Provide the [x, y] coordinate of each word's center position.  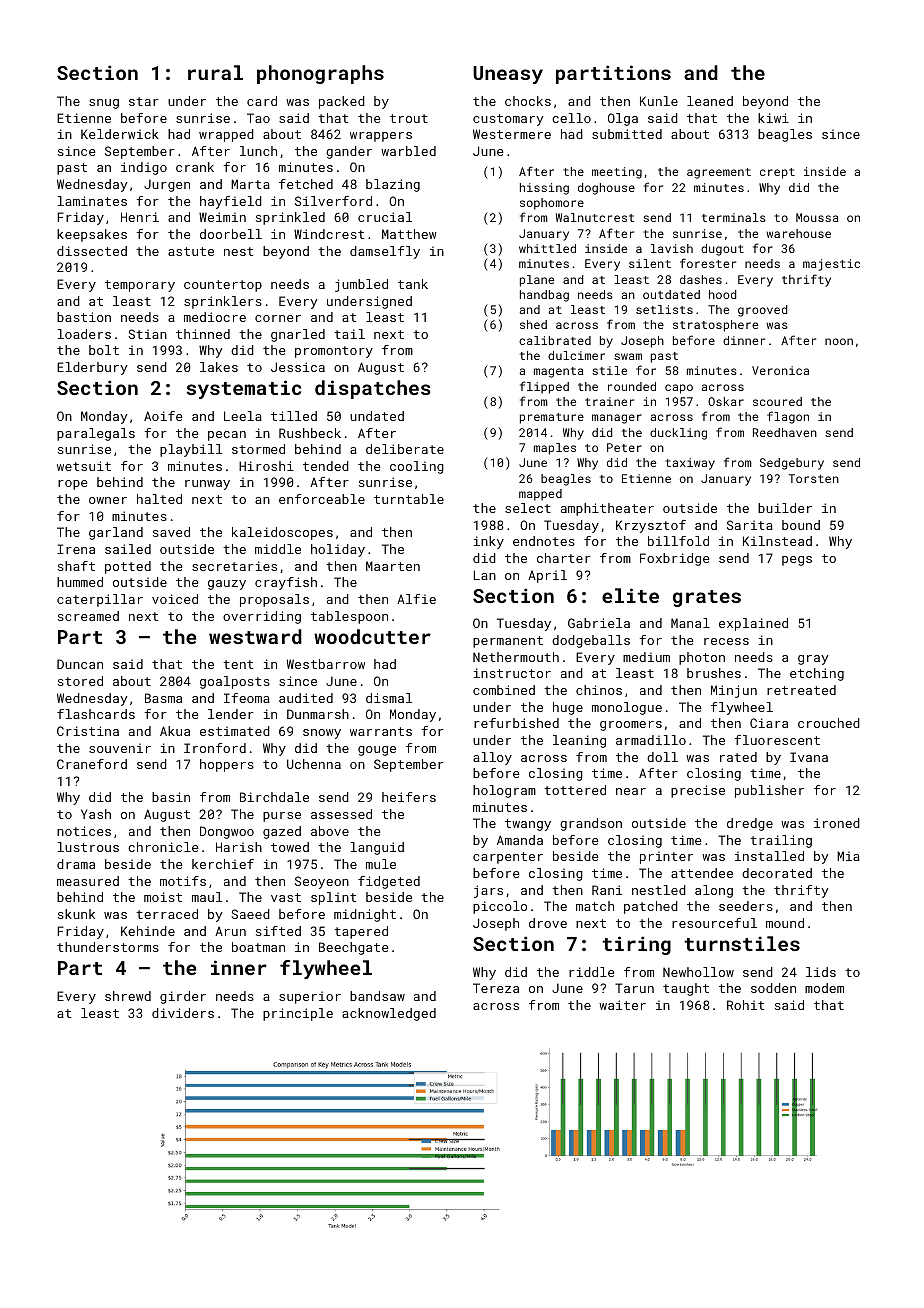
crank [195, 167]
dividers [183, 1013]
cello [571, 118]
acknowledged [389, 1014]
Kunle [659, 101]
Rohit [745, 1005]
